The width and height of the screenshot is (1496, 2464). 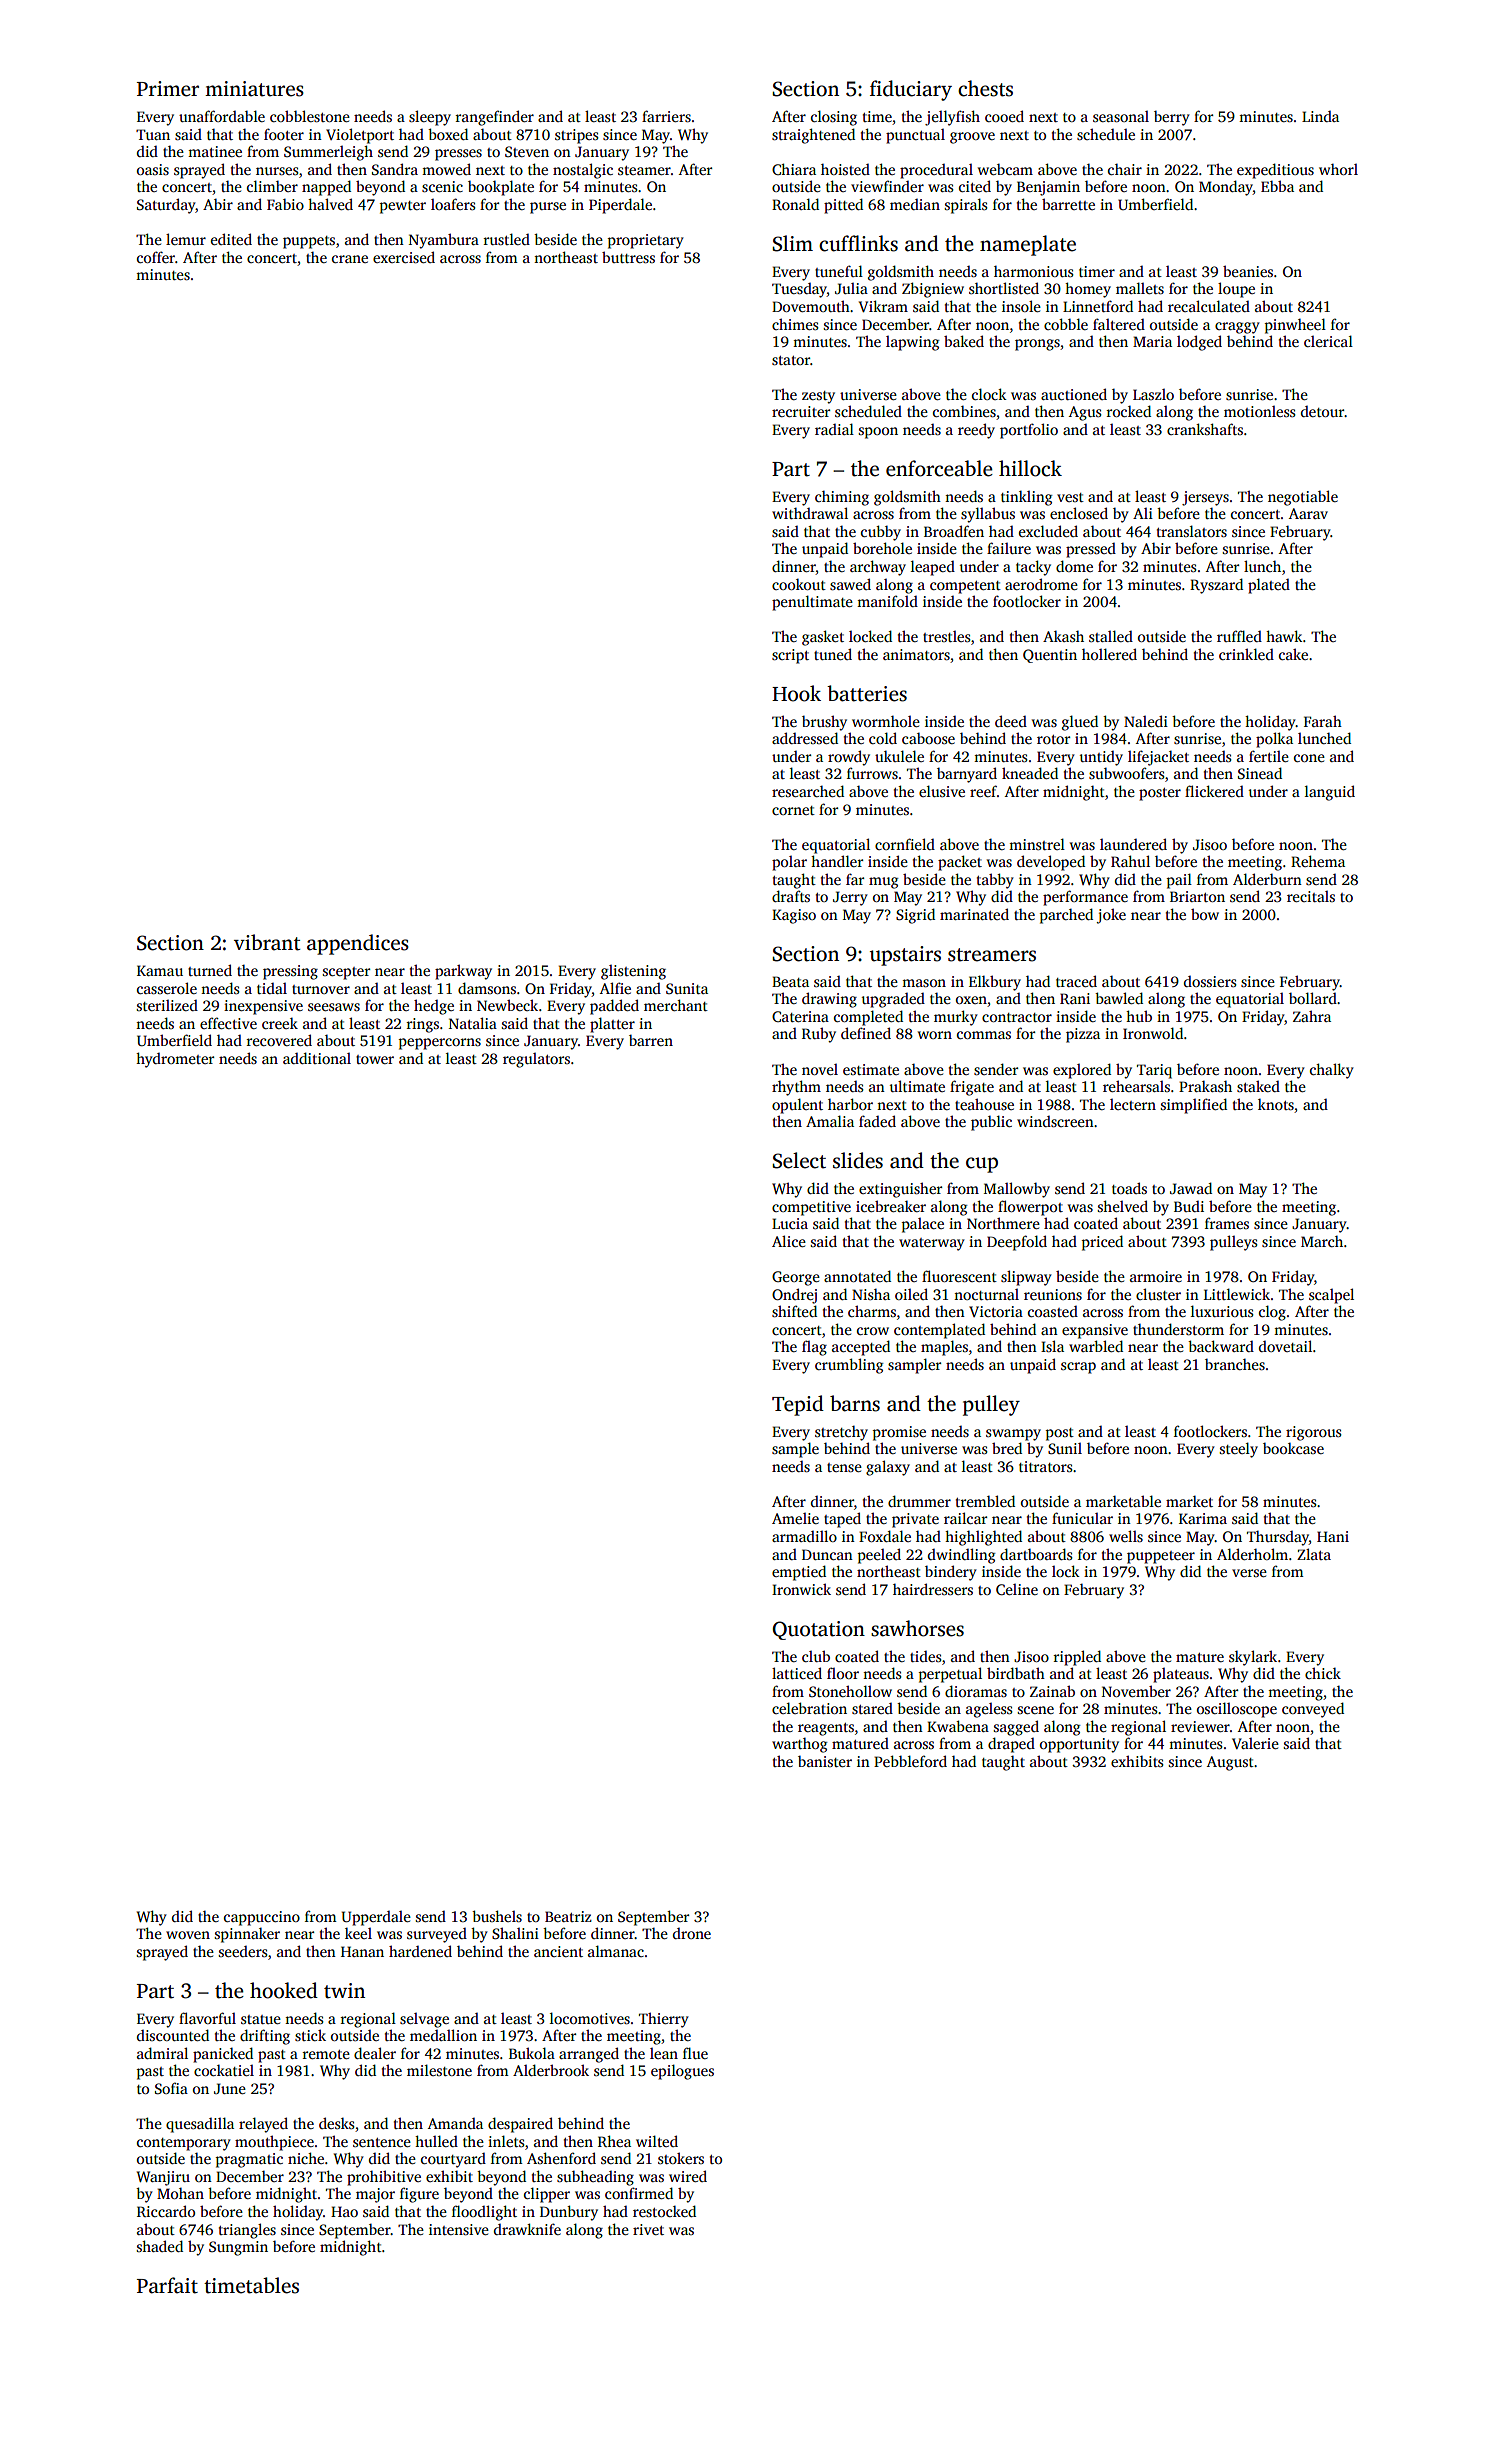 I want to click on skylark, so click(x=1253, y=1658).
